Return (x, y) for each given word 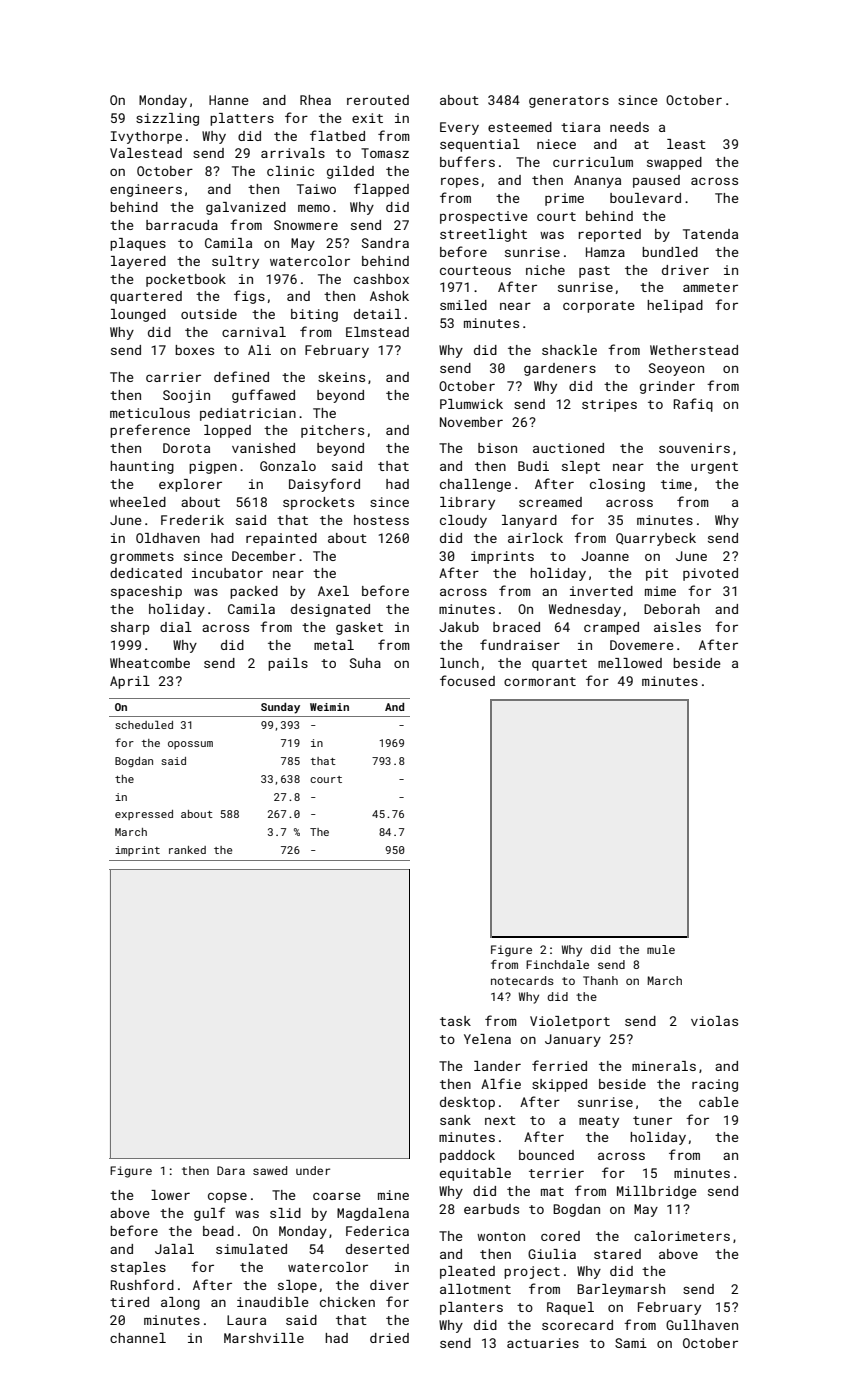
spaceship (146, 592)
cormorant (540, 681)
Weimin (329, 707)
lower (170, 1195)
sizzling (167, 119)
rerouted (378, 100)
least (686, 144)
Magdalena (373, 1214)
